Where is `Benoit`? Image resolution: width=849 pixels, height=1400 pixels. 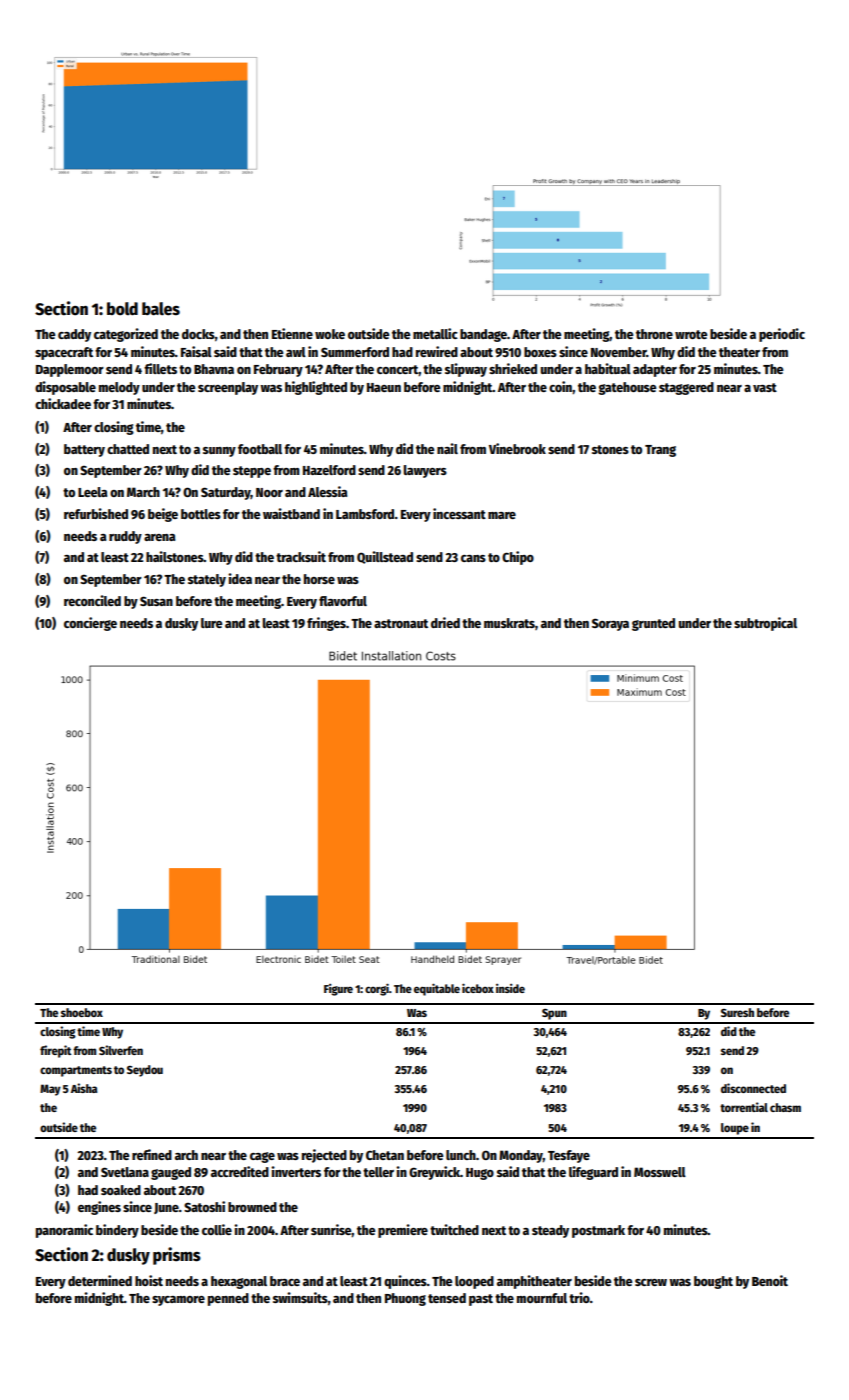
Benoit is located at coordinates (770, 1280).
